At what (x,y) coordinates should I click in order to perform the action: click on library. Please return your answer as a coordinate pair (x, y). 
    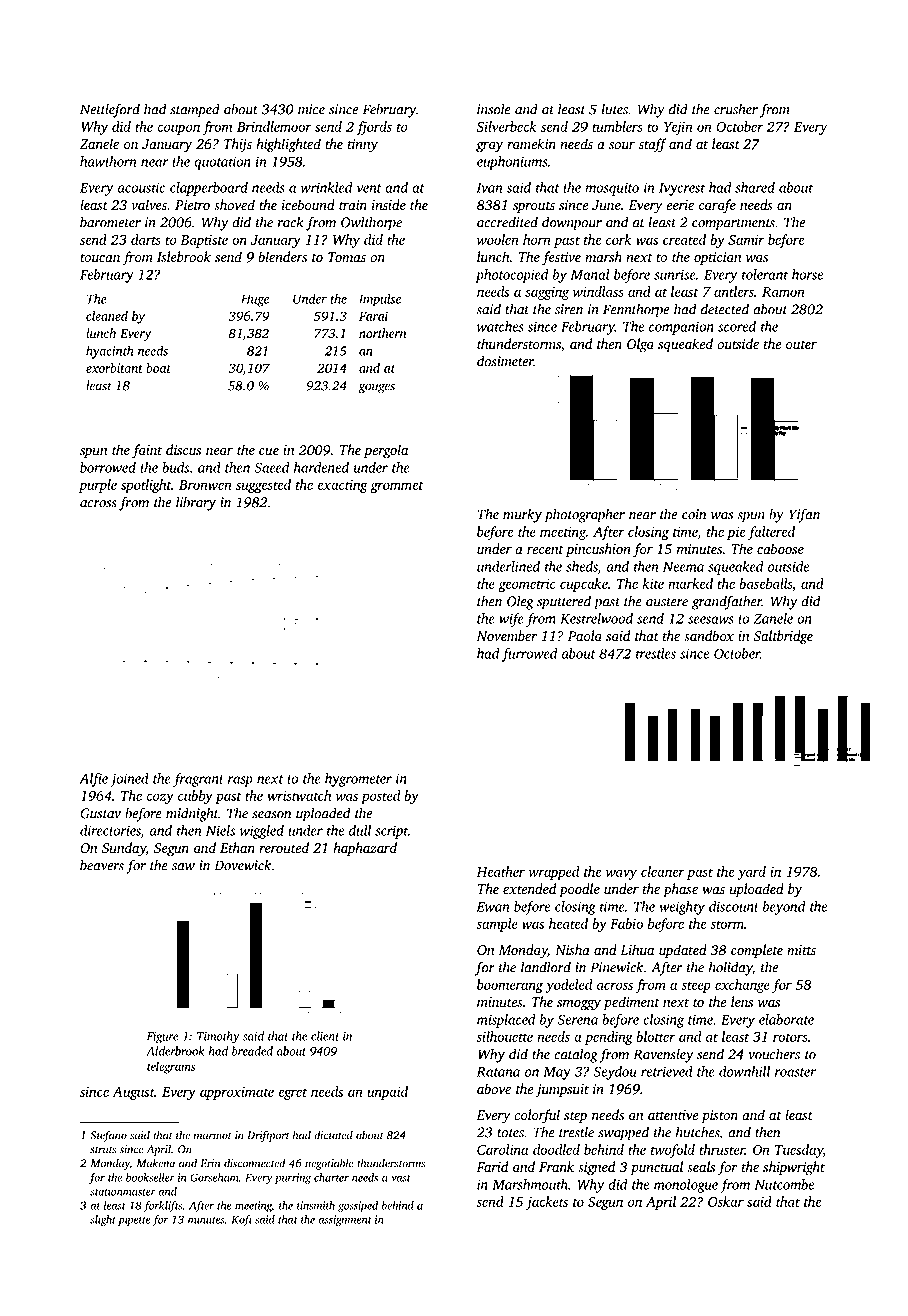
    Looking at the image, I should click on (196, 503).
